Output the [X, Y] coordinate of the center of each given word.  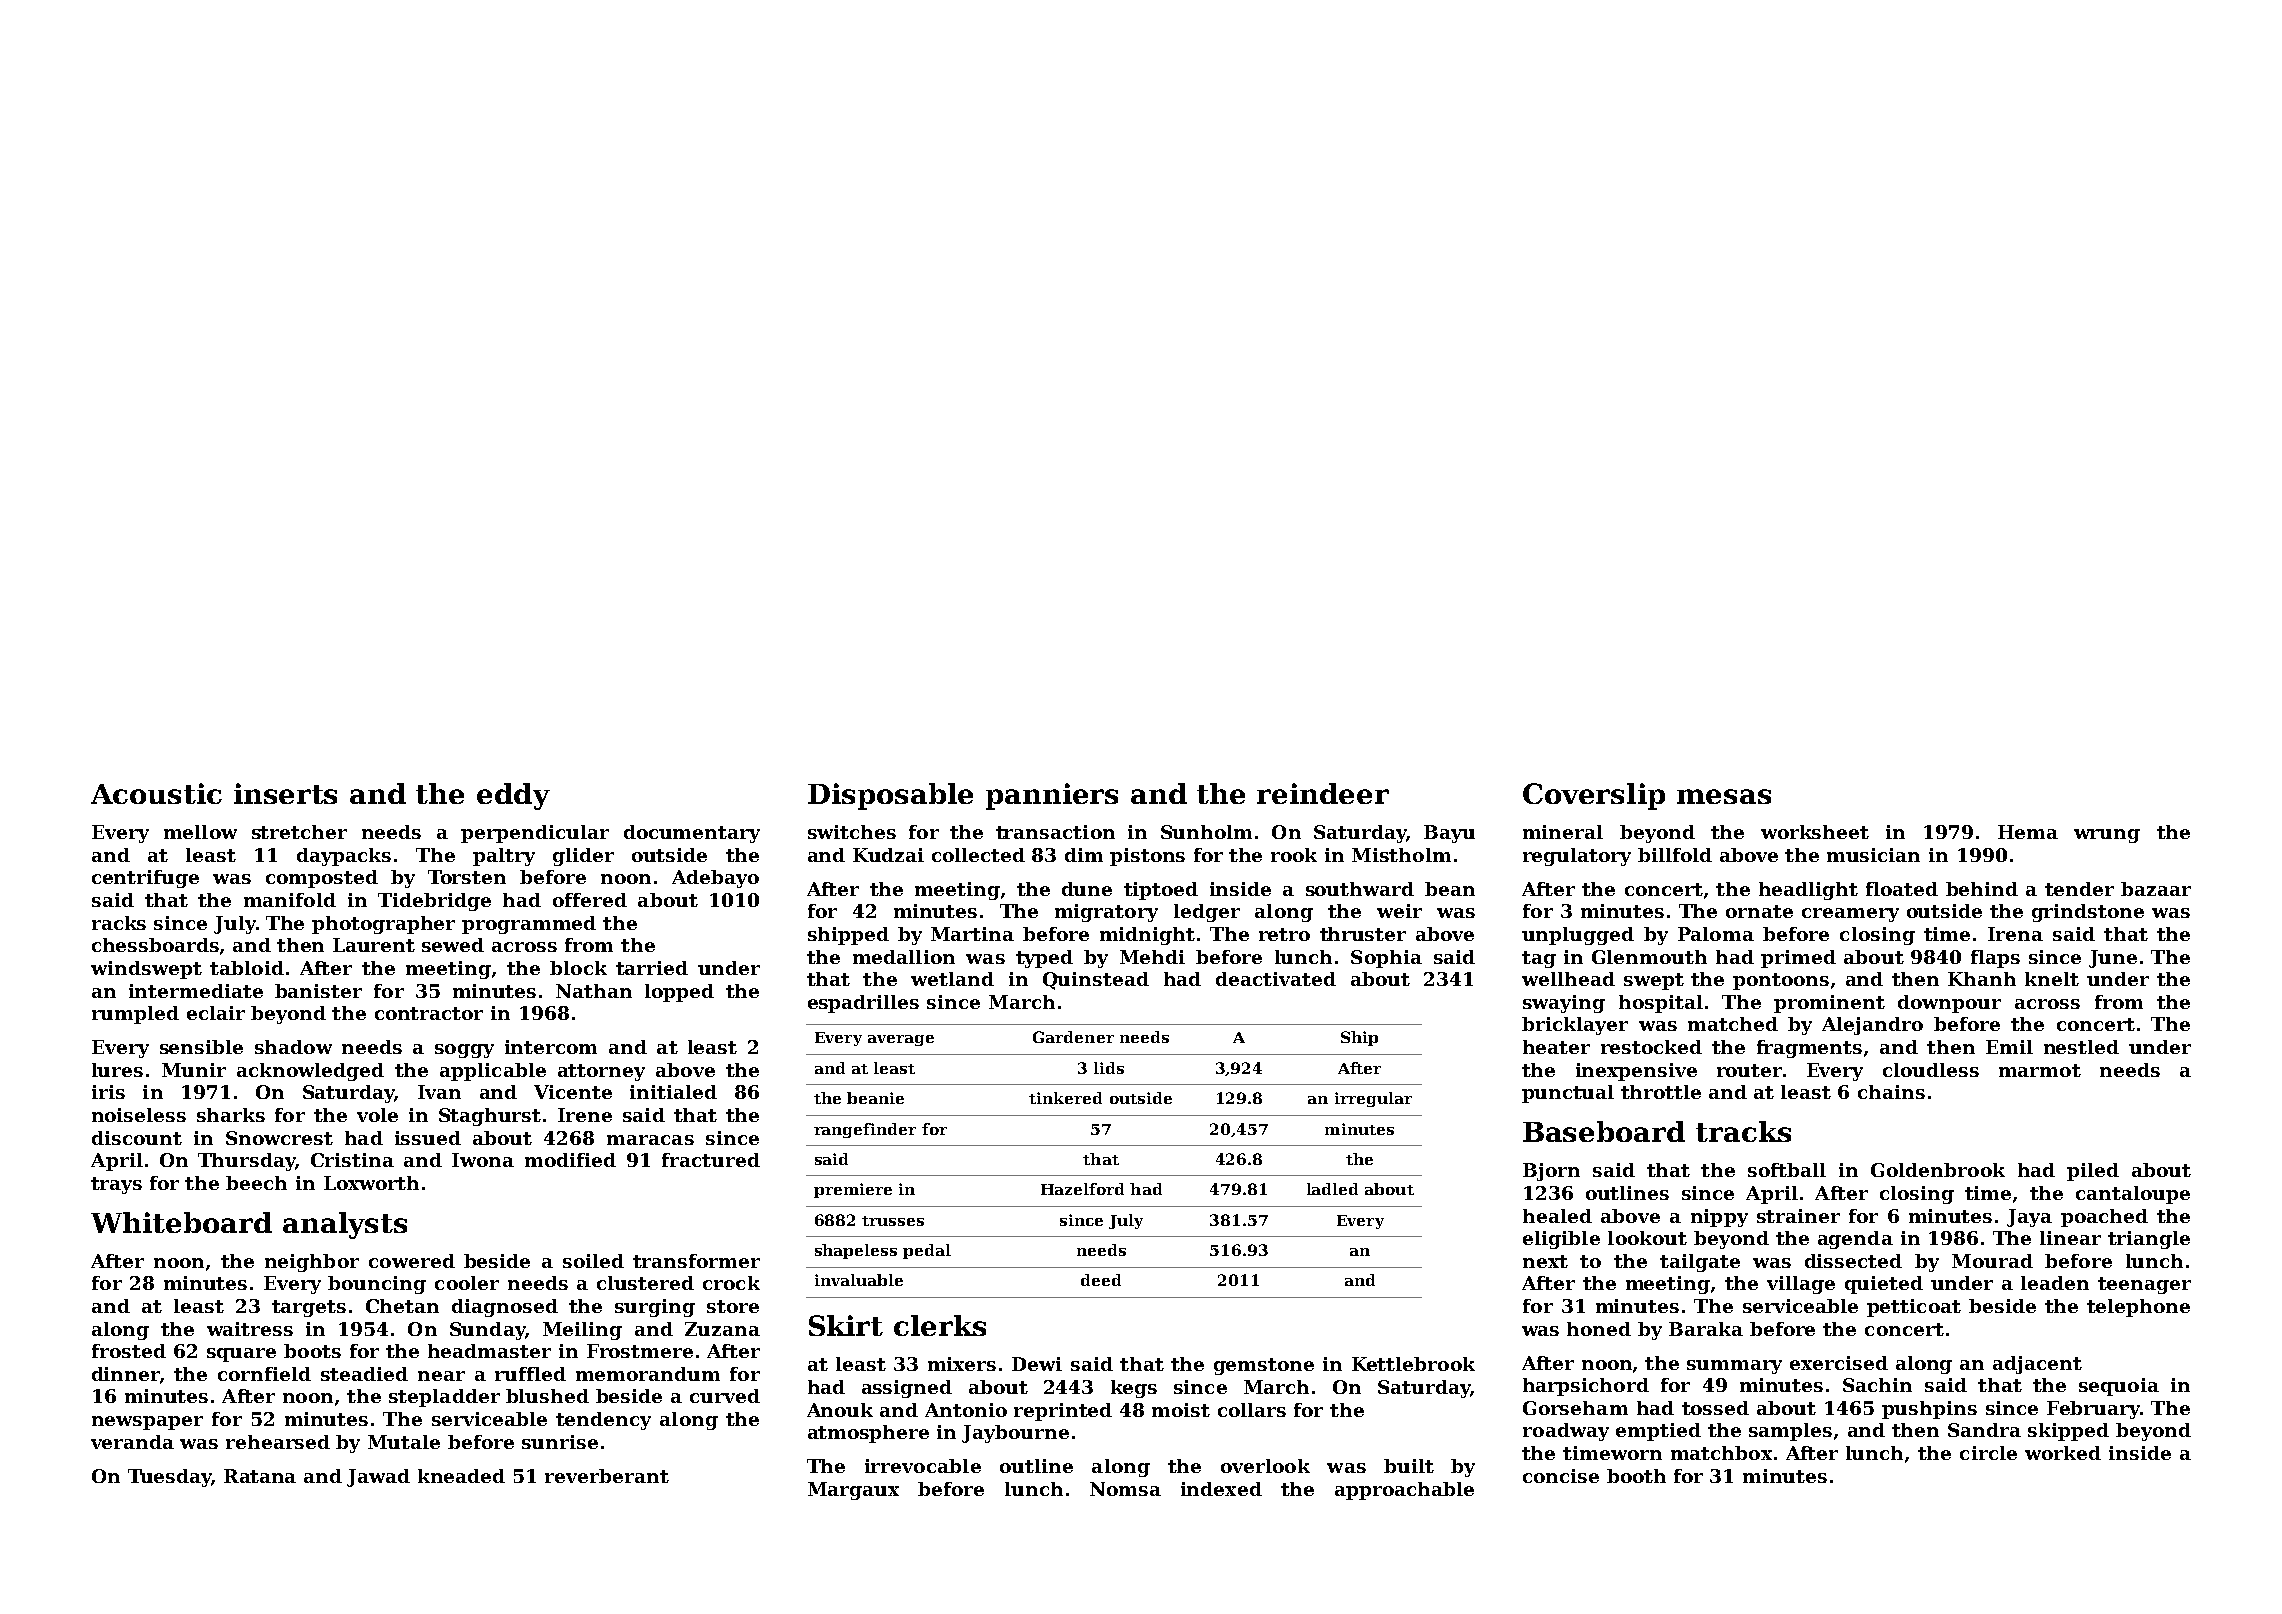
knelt [2052, 979]
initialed [673, 1092]
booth [1636, 1476]
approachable [1404, 1491]
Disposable [890, 796]
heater [1556, 1047]
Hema [2028, 832]
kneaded [461, 1476]
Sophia [1386, 959]
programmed [529, 925]
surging [655, 1308]
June [2113, 959]
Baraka [1706, 1329]
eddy [513, 796]
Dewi [1037, 1364]
